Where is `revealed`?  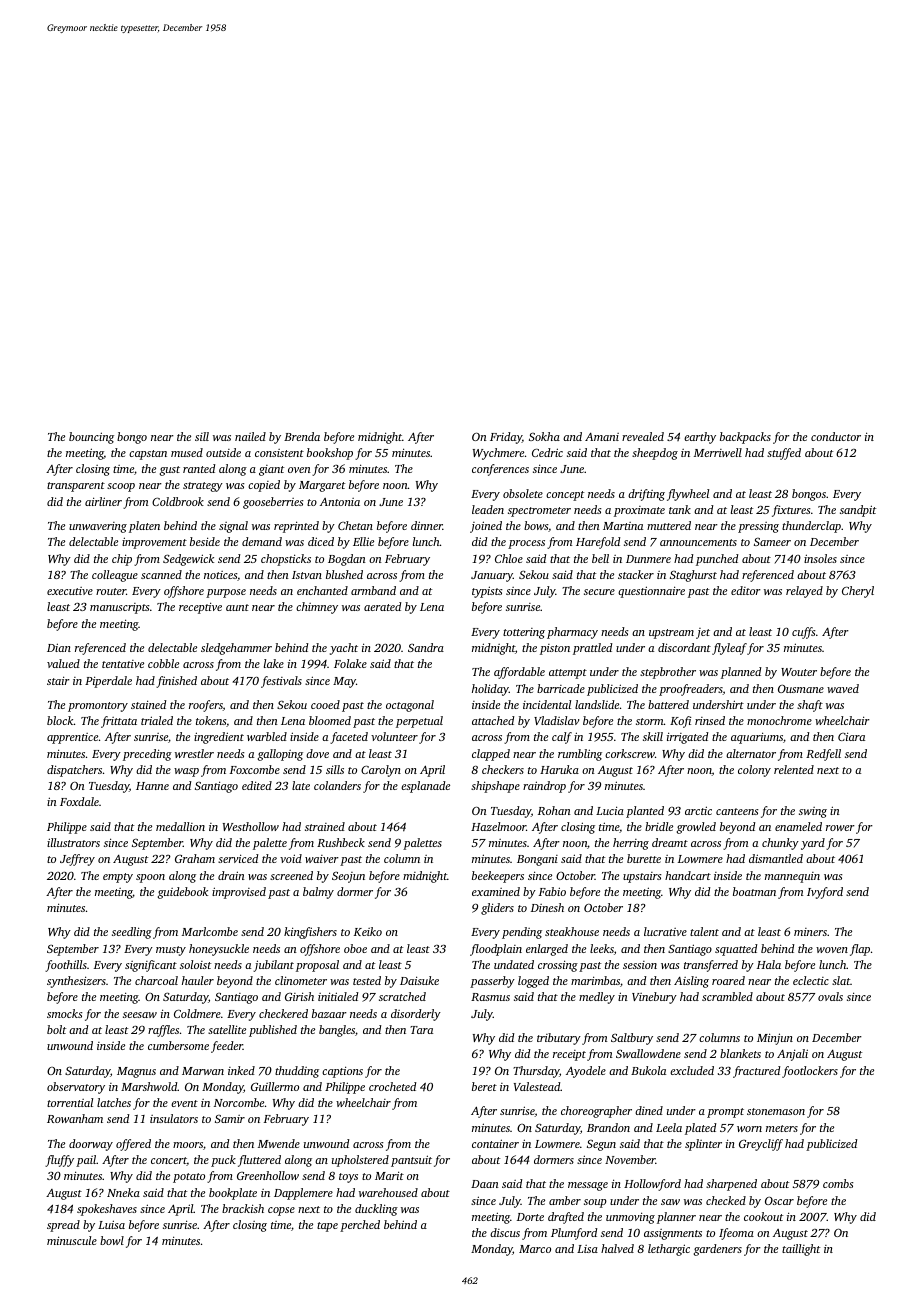
revealed is located at coordinates (643, 436).
